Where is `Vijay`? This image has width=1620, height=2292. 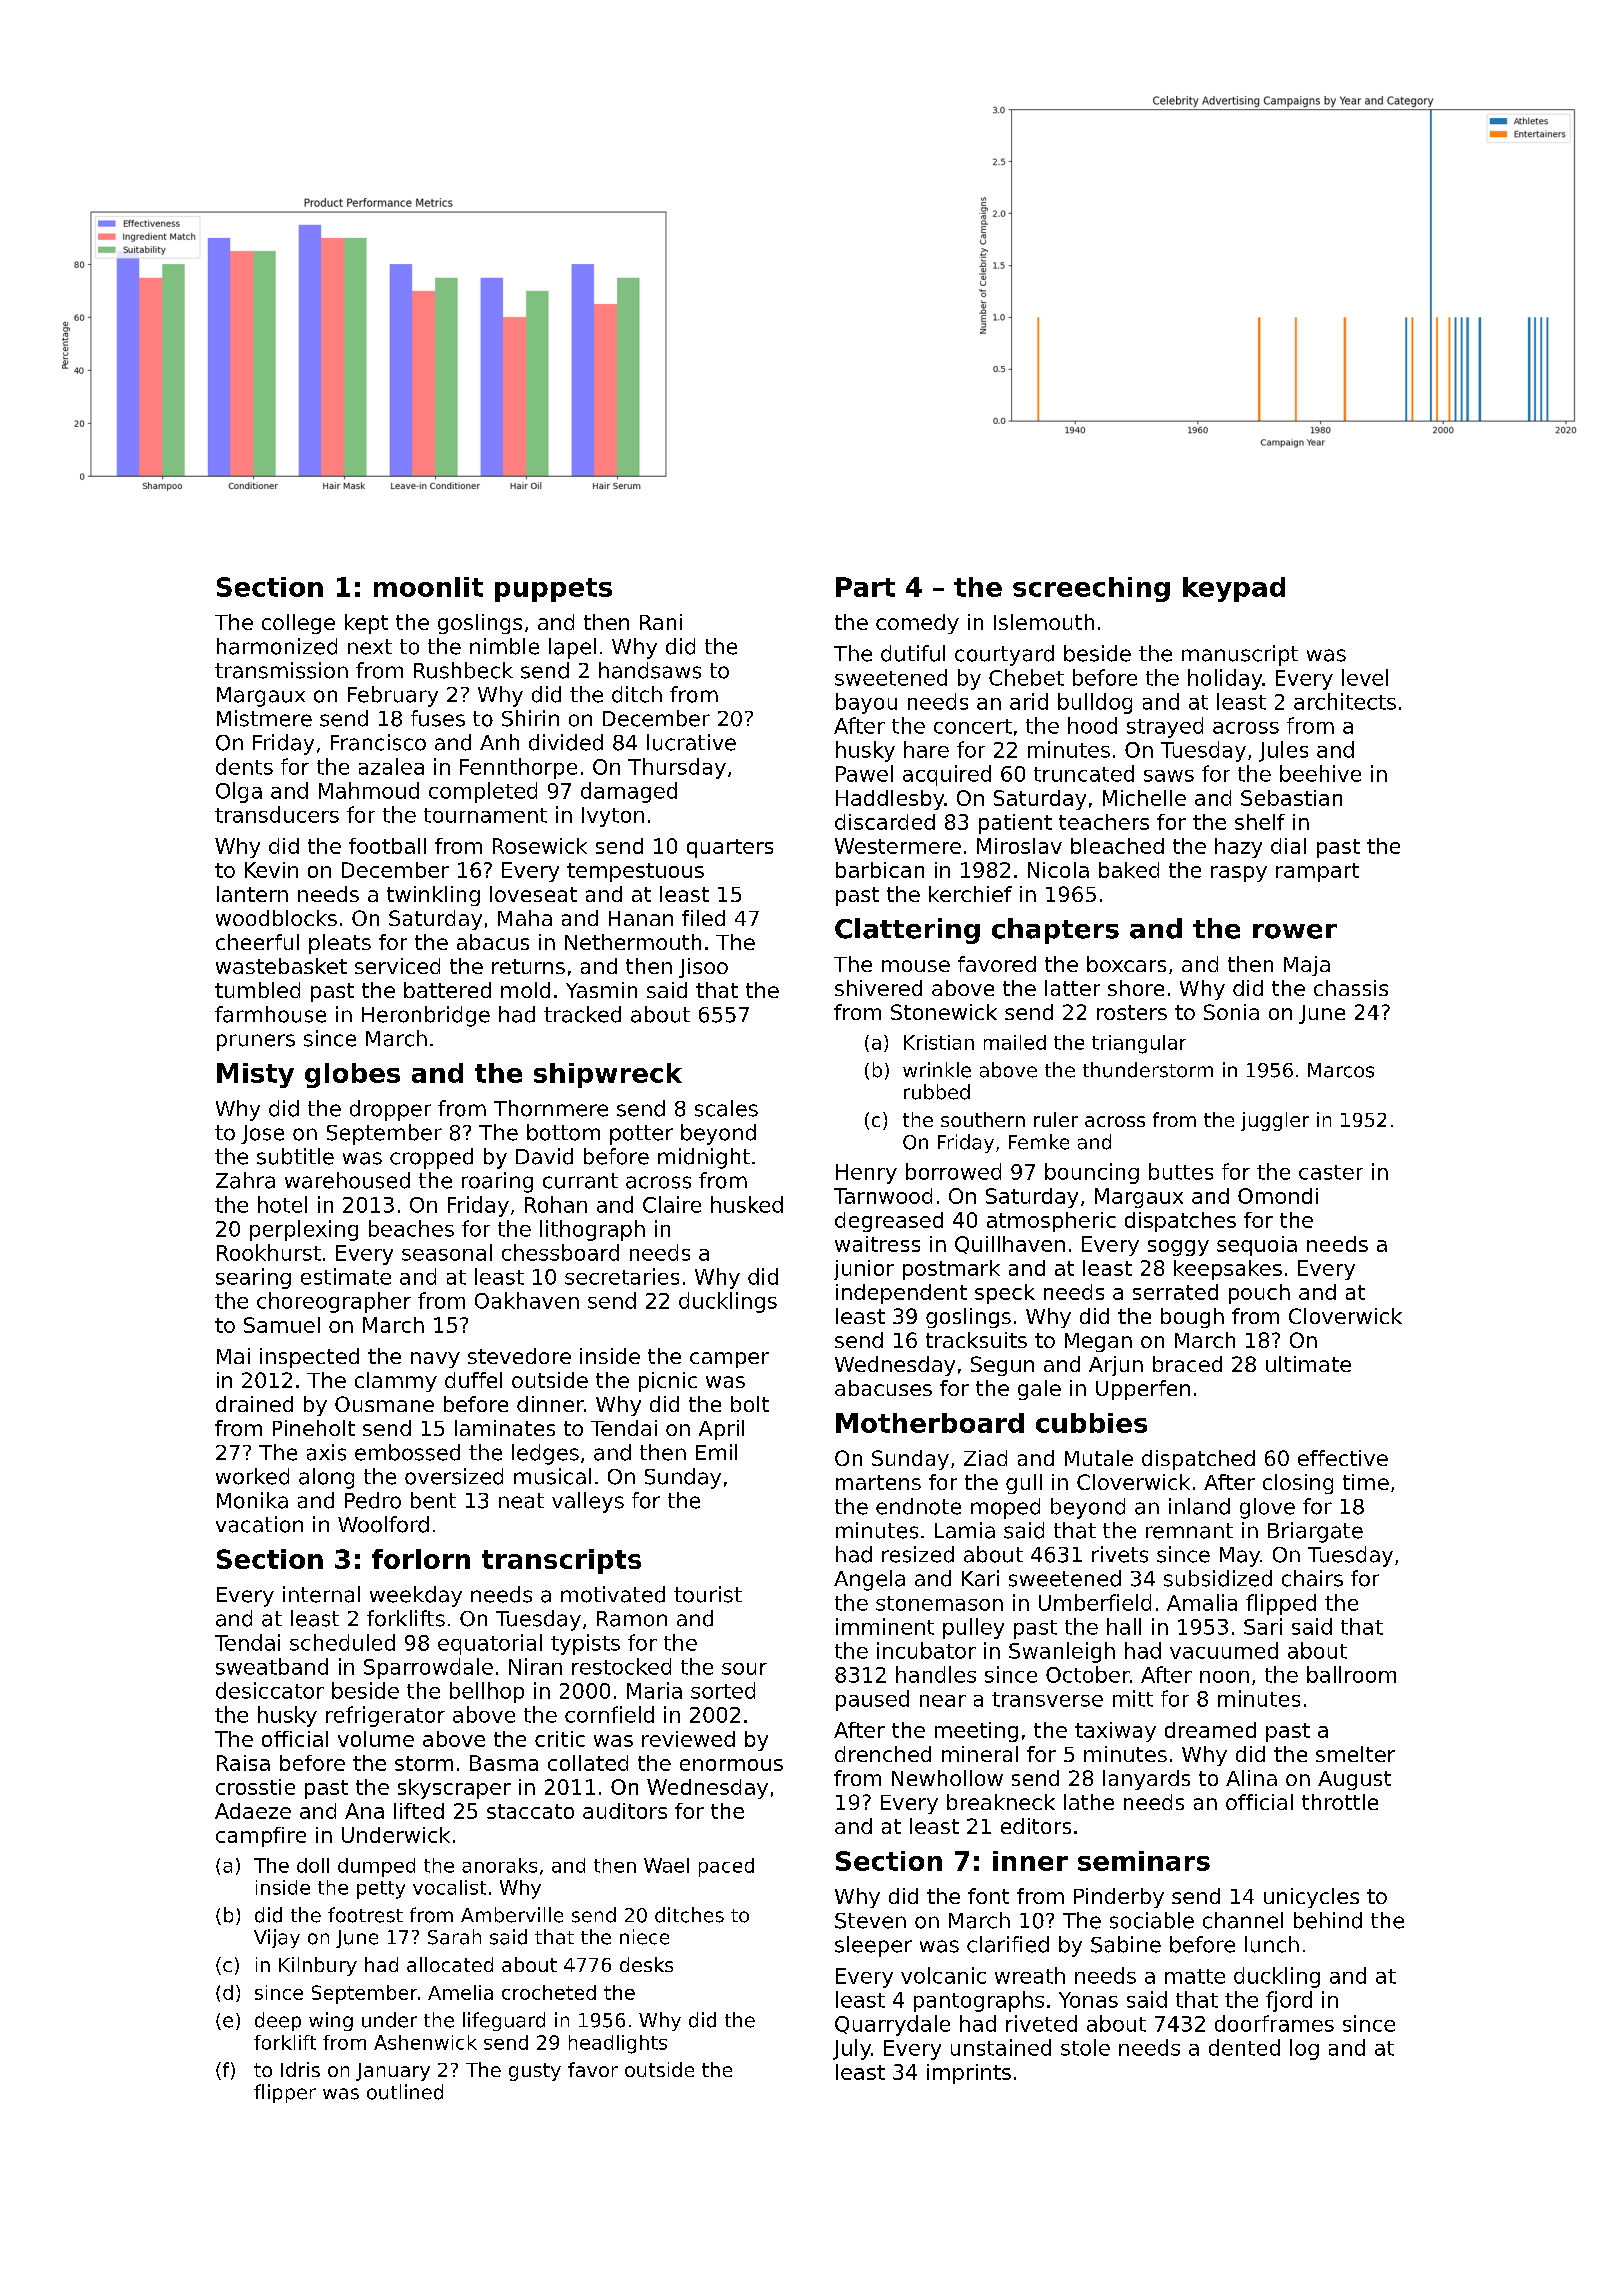 Vijay is located at coordinates (277, 1938).
